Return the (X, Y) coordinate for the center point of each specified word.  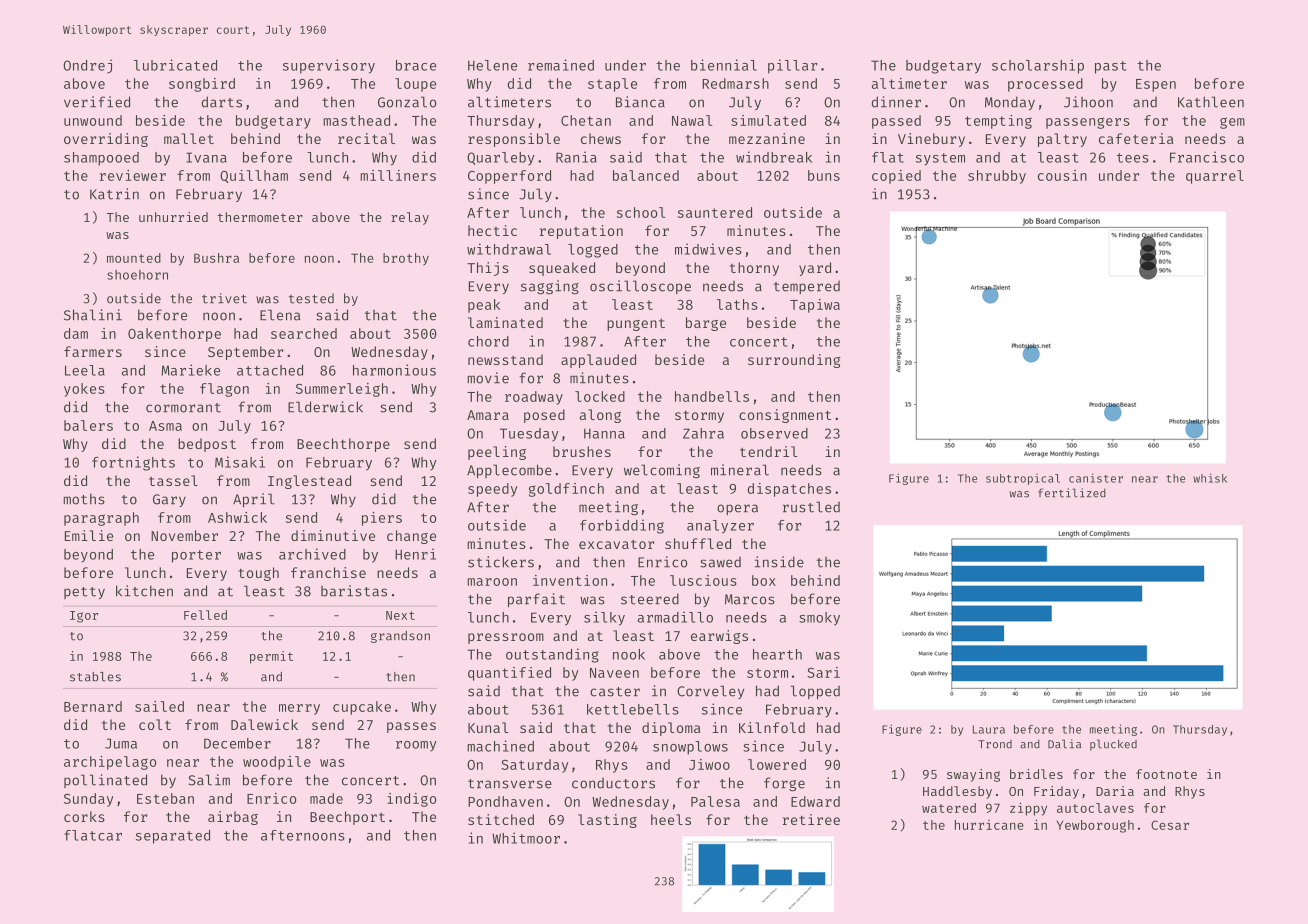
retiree (811, 819)
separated (173, 837)
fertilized (1072, 493)
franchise (328, 572)
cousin (1062, 175)
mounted (134, 258)
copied (896, 177)
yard (815, 269)
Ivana (206, 157)
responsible (514, 140)
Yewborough (1095, 826)
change (411, 537)
